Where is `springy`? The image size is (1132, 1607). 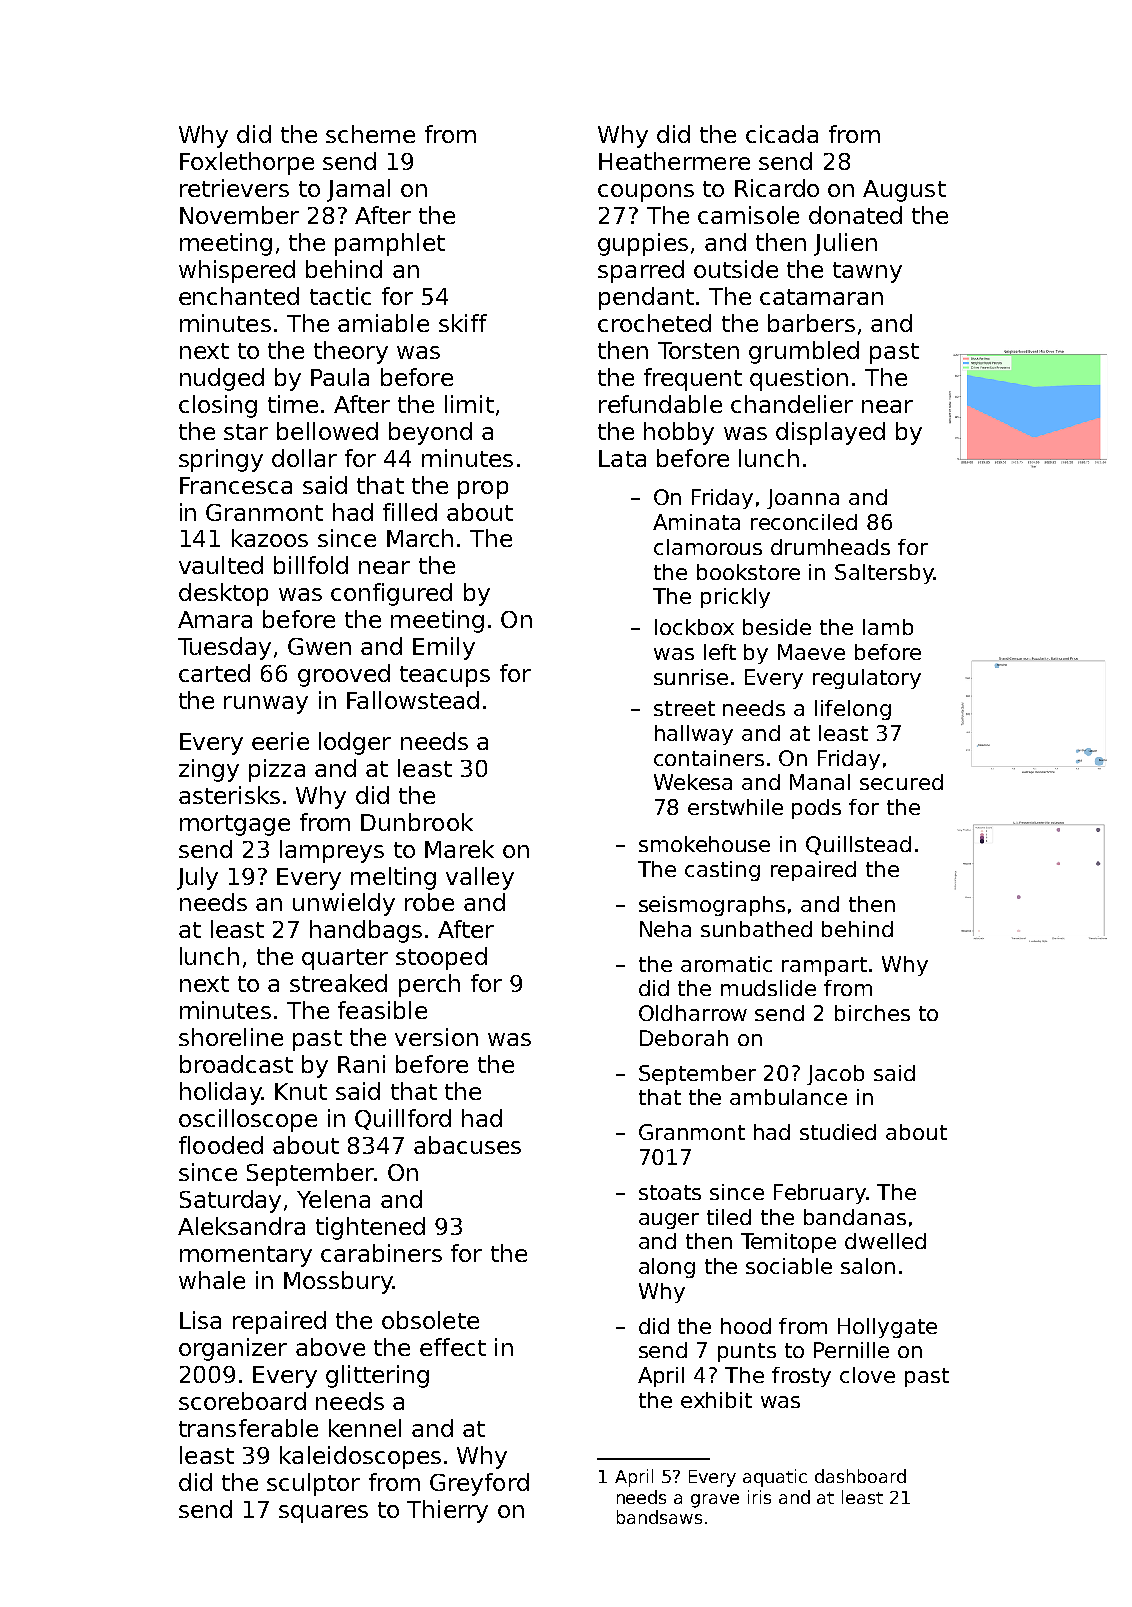 springy is located at coordinates (221, 460).
